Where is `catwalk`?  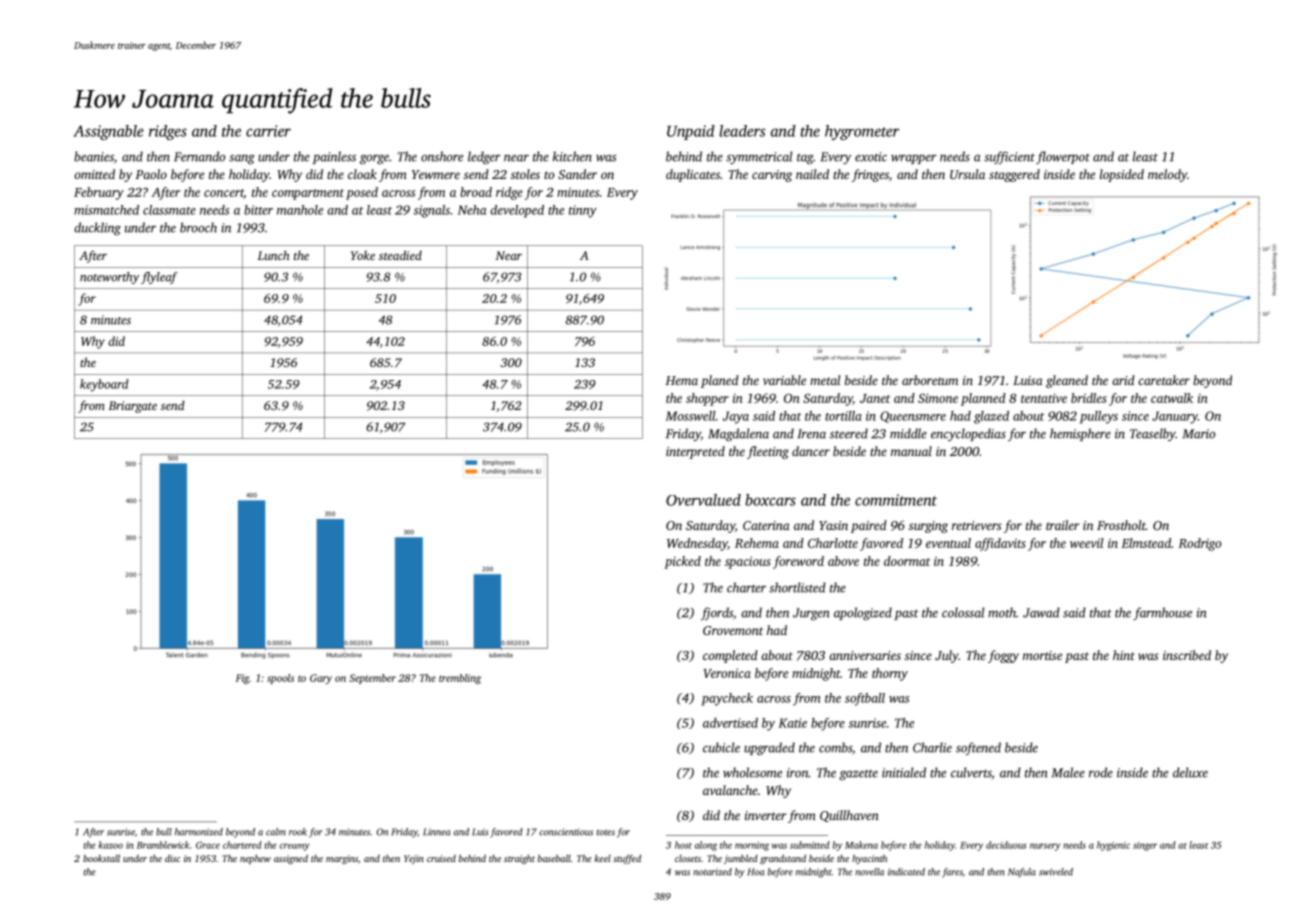 catwalk is located at coordinates (1172, 398).
